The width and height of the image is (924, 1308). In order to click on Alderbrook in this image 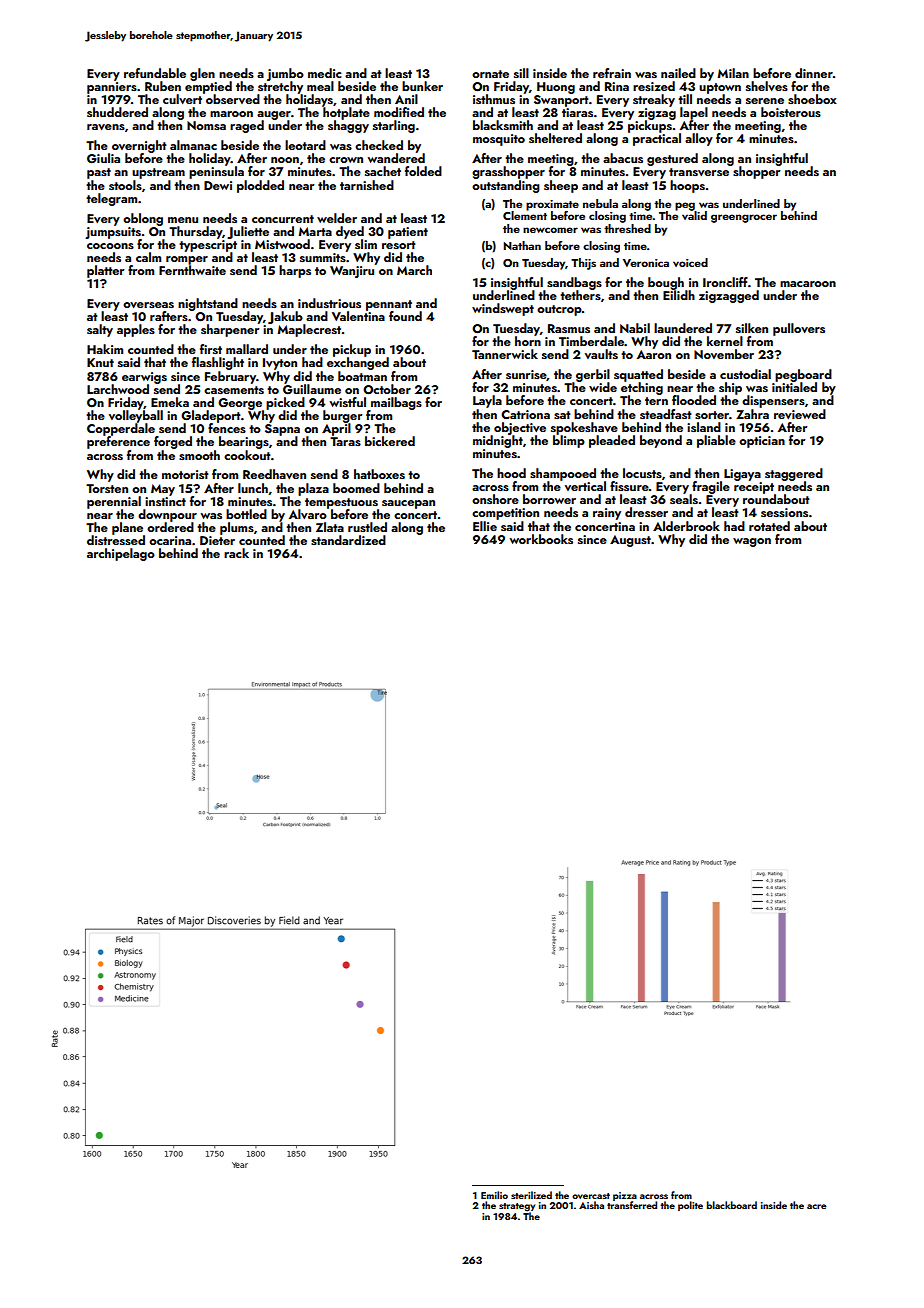, I will do `click(686, 526)`.
